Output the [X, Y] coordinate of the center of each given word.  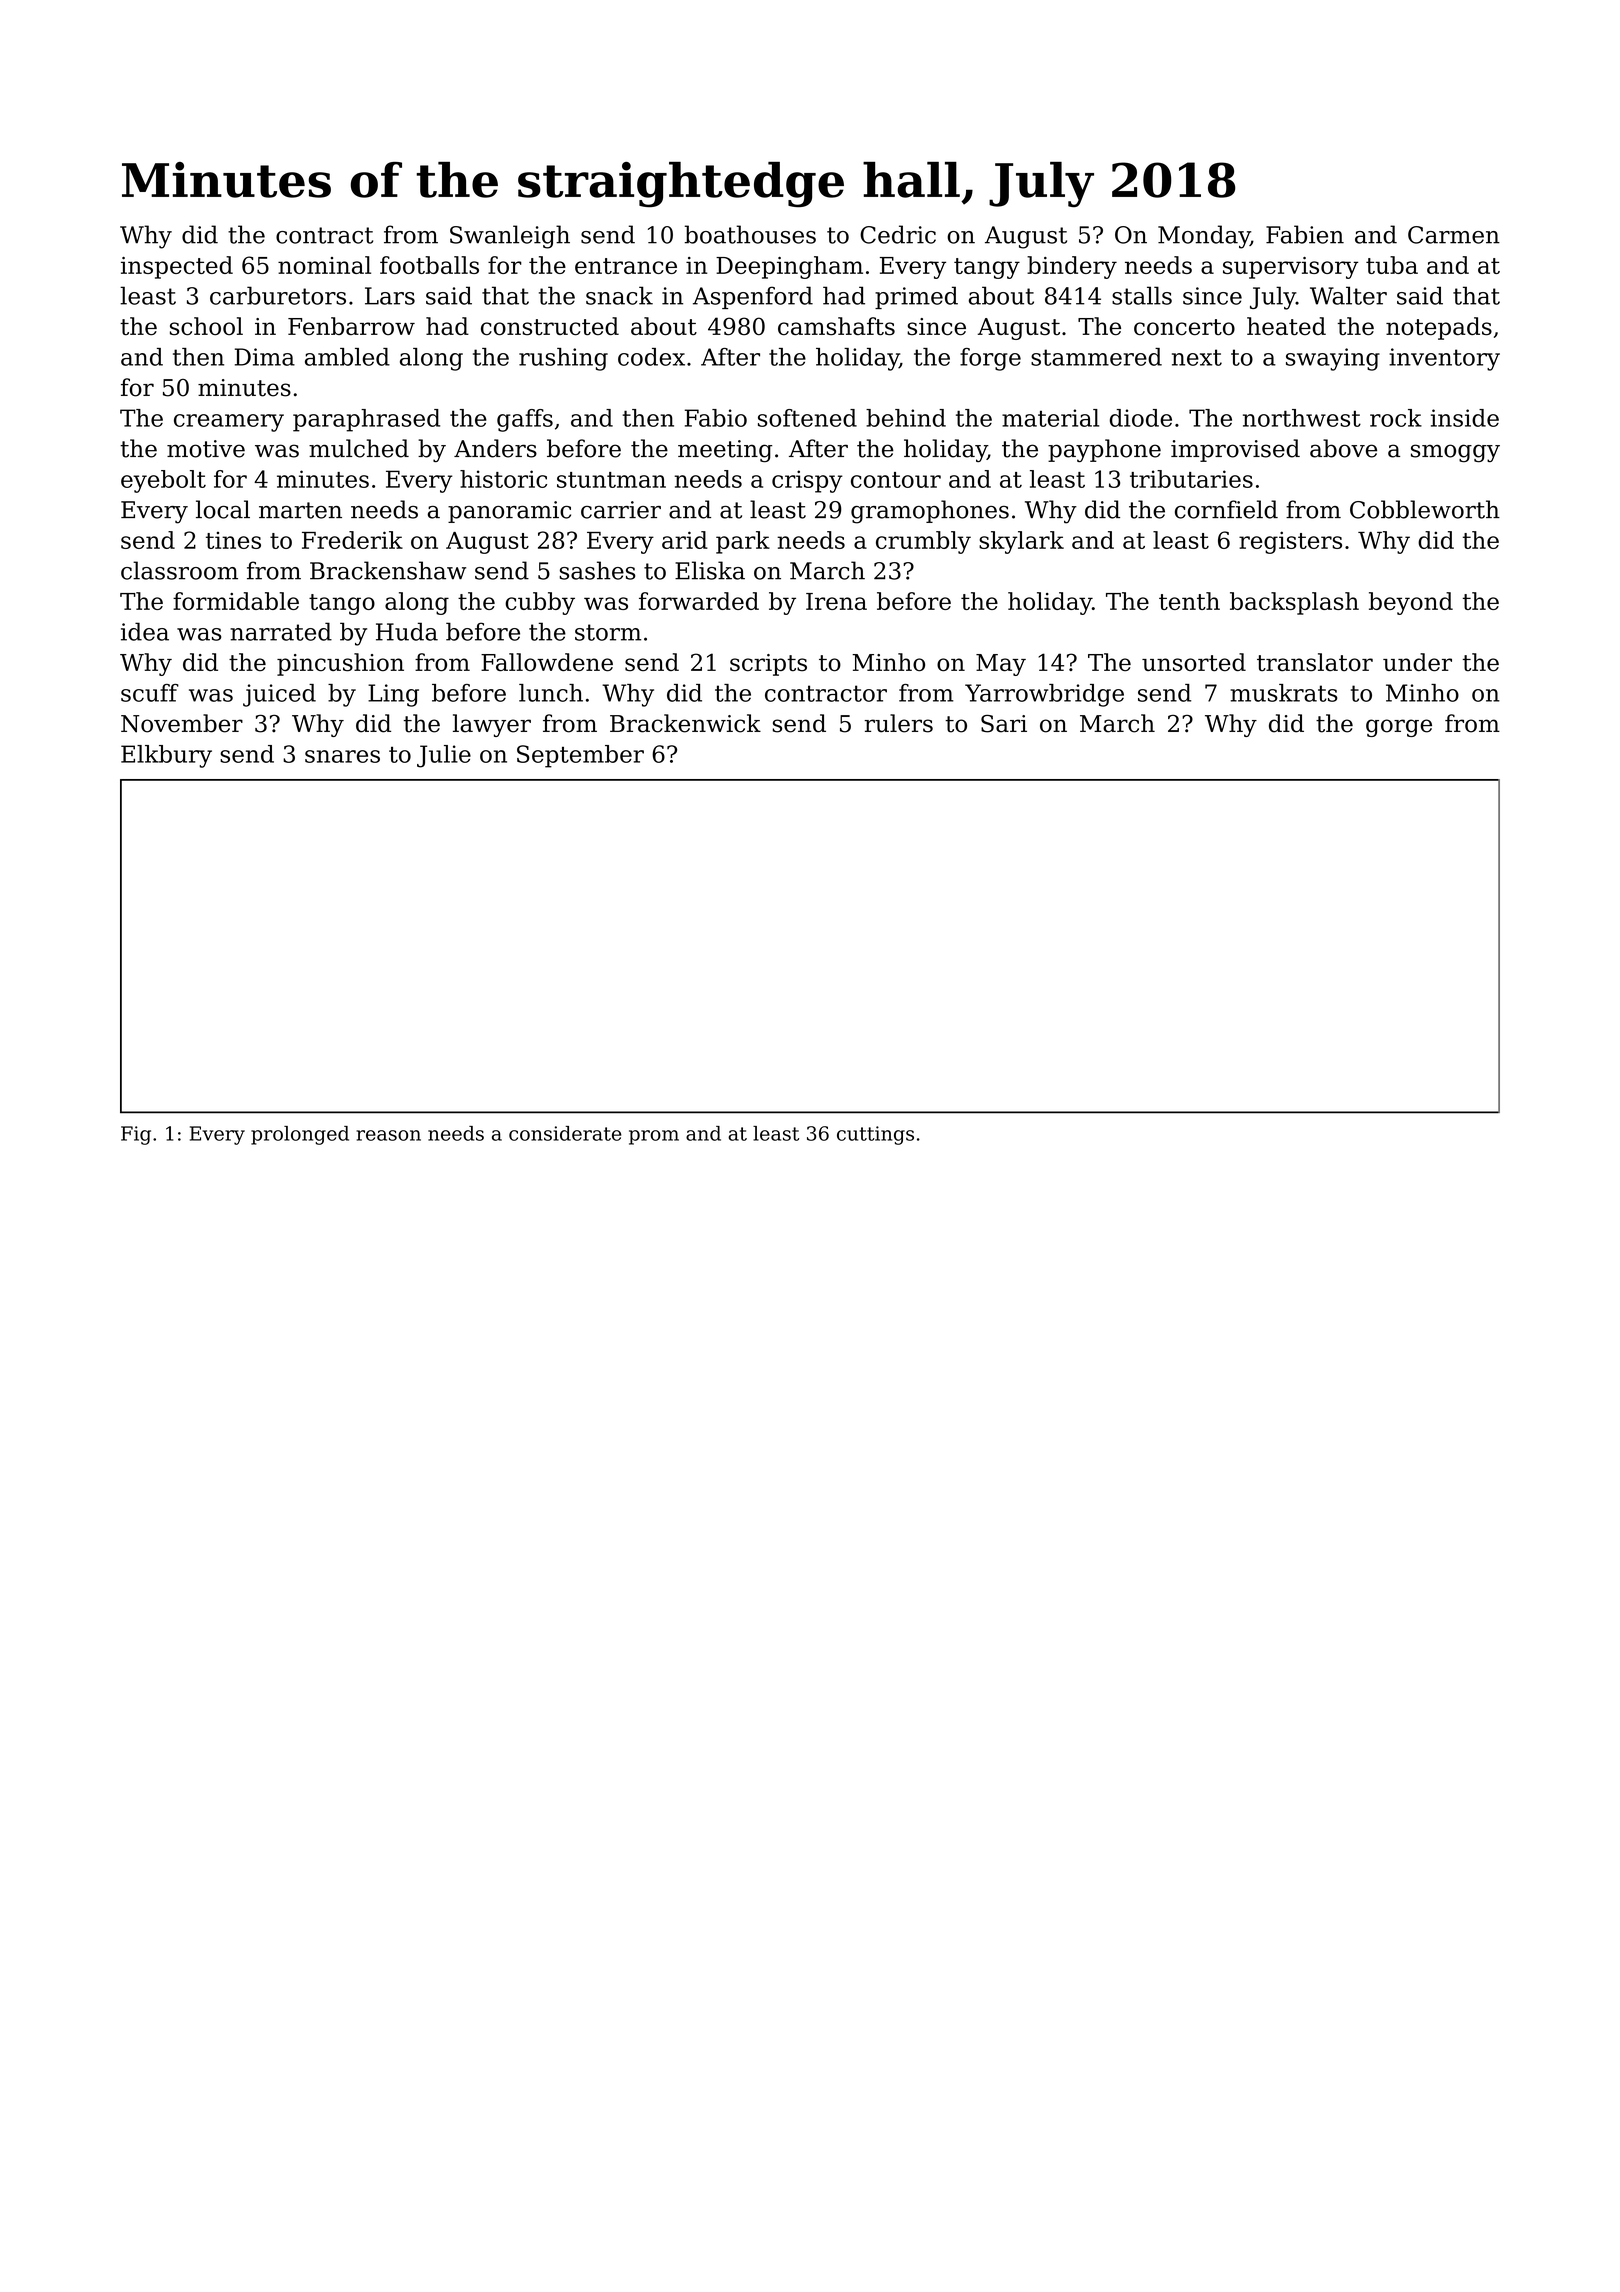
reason [388, 1135]
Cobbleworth [1425, 509]
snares [342, 756]
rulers [898, 723]
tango [342, 604]
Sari [1004, 724]
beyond [1411, 603]
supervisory [1290, 268]
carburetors [278, 295]
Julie [444, 756]
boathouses [750, 234]
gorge [1399, 728]
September [580, 756]
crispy [807, 481]
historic [503, 479]
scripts [768, 665]
